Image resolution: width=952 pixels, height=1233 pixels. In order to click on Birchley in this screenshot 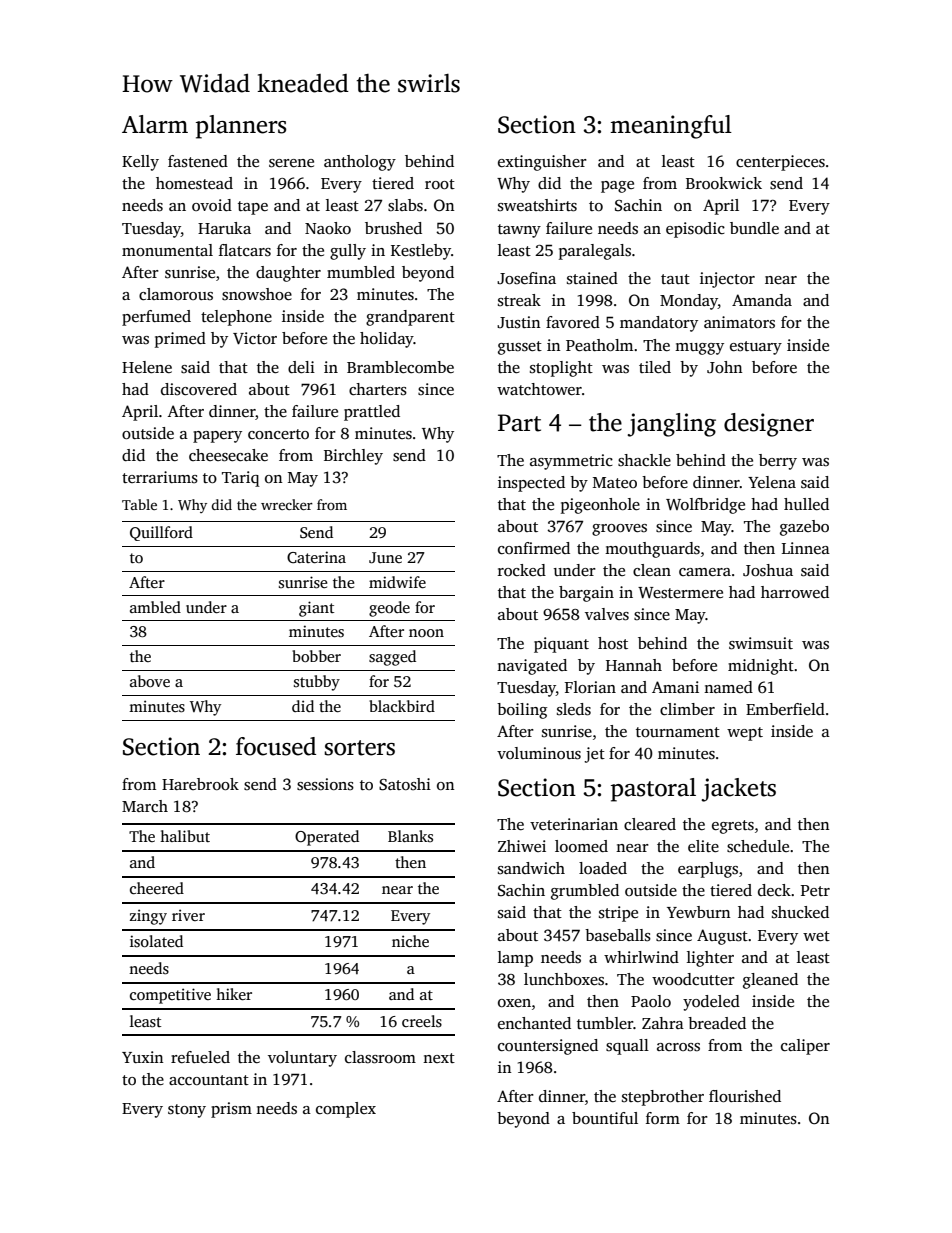, I will do `click(353, 457)`.
